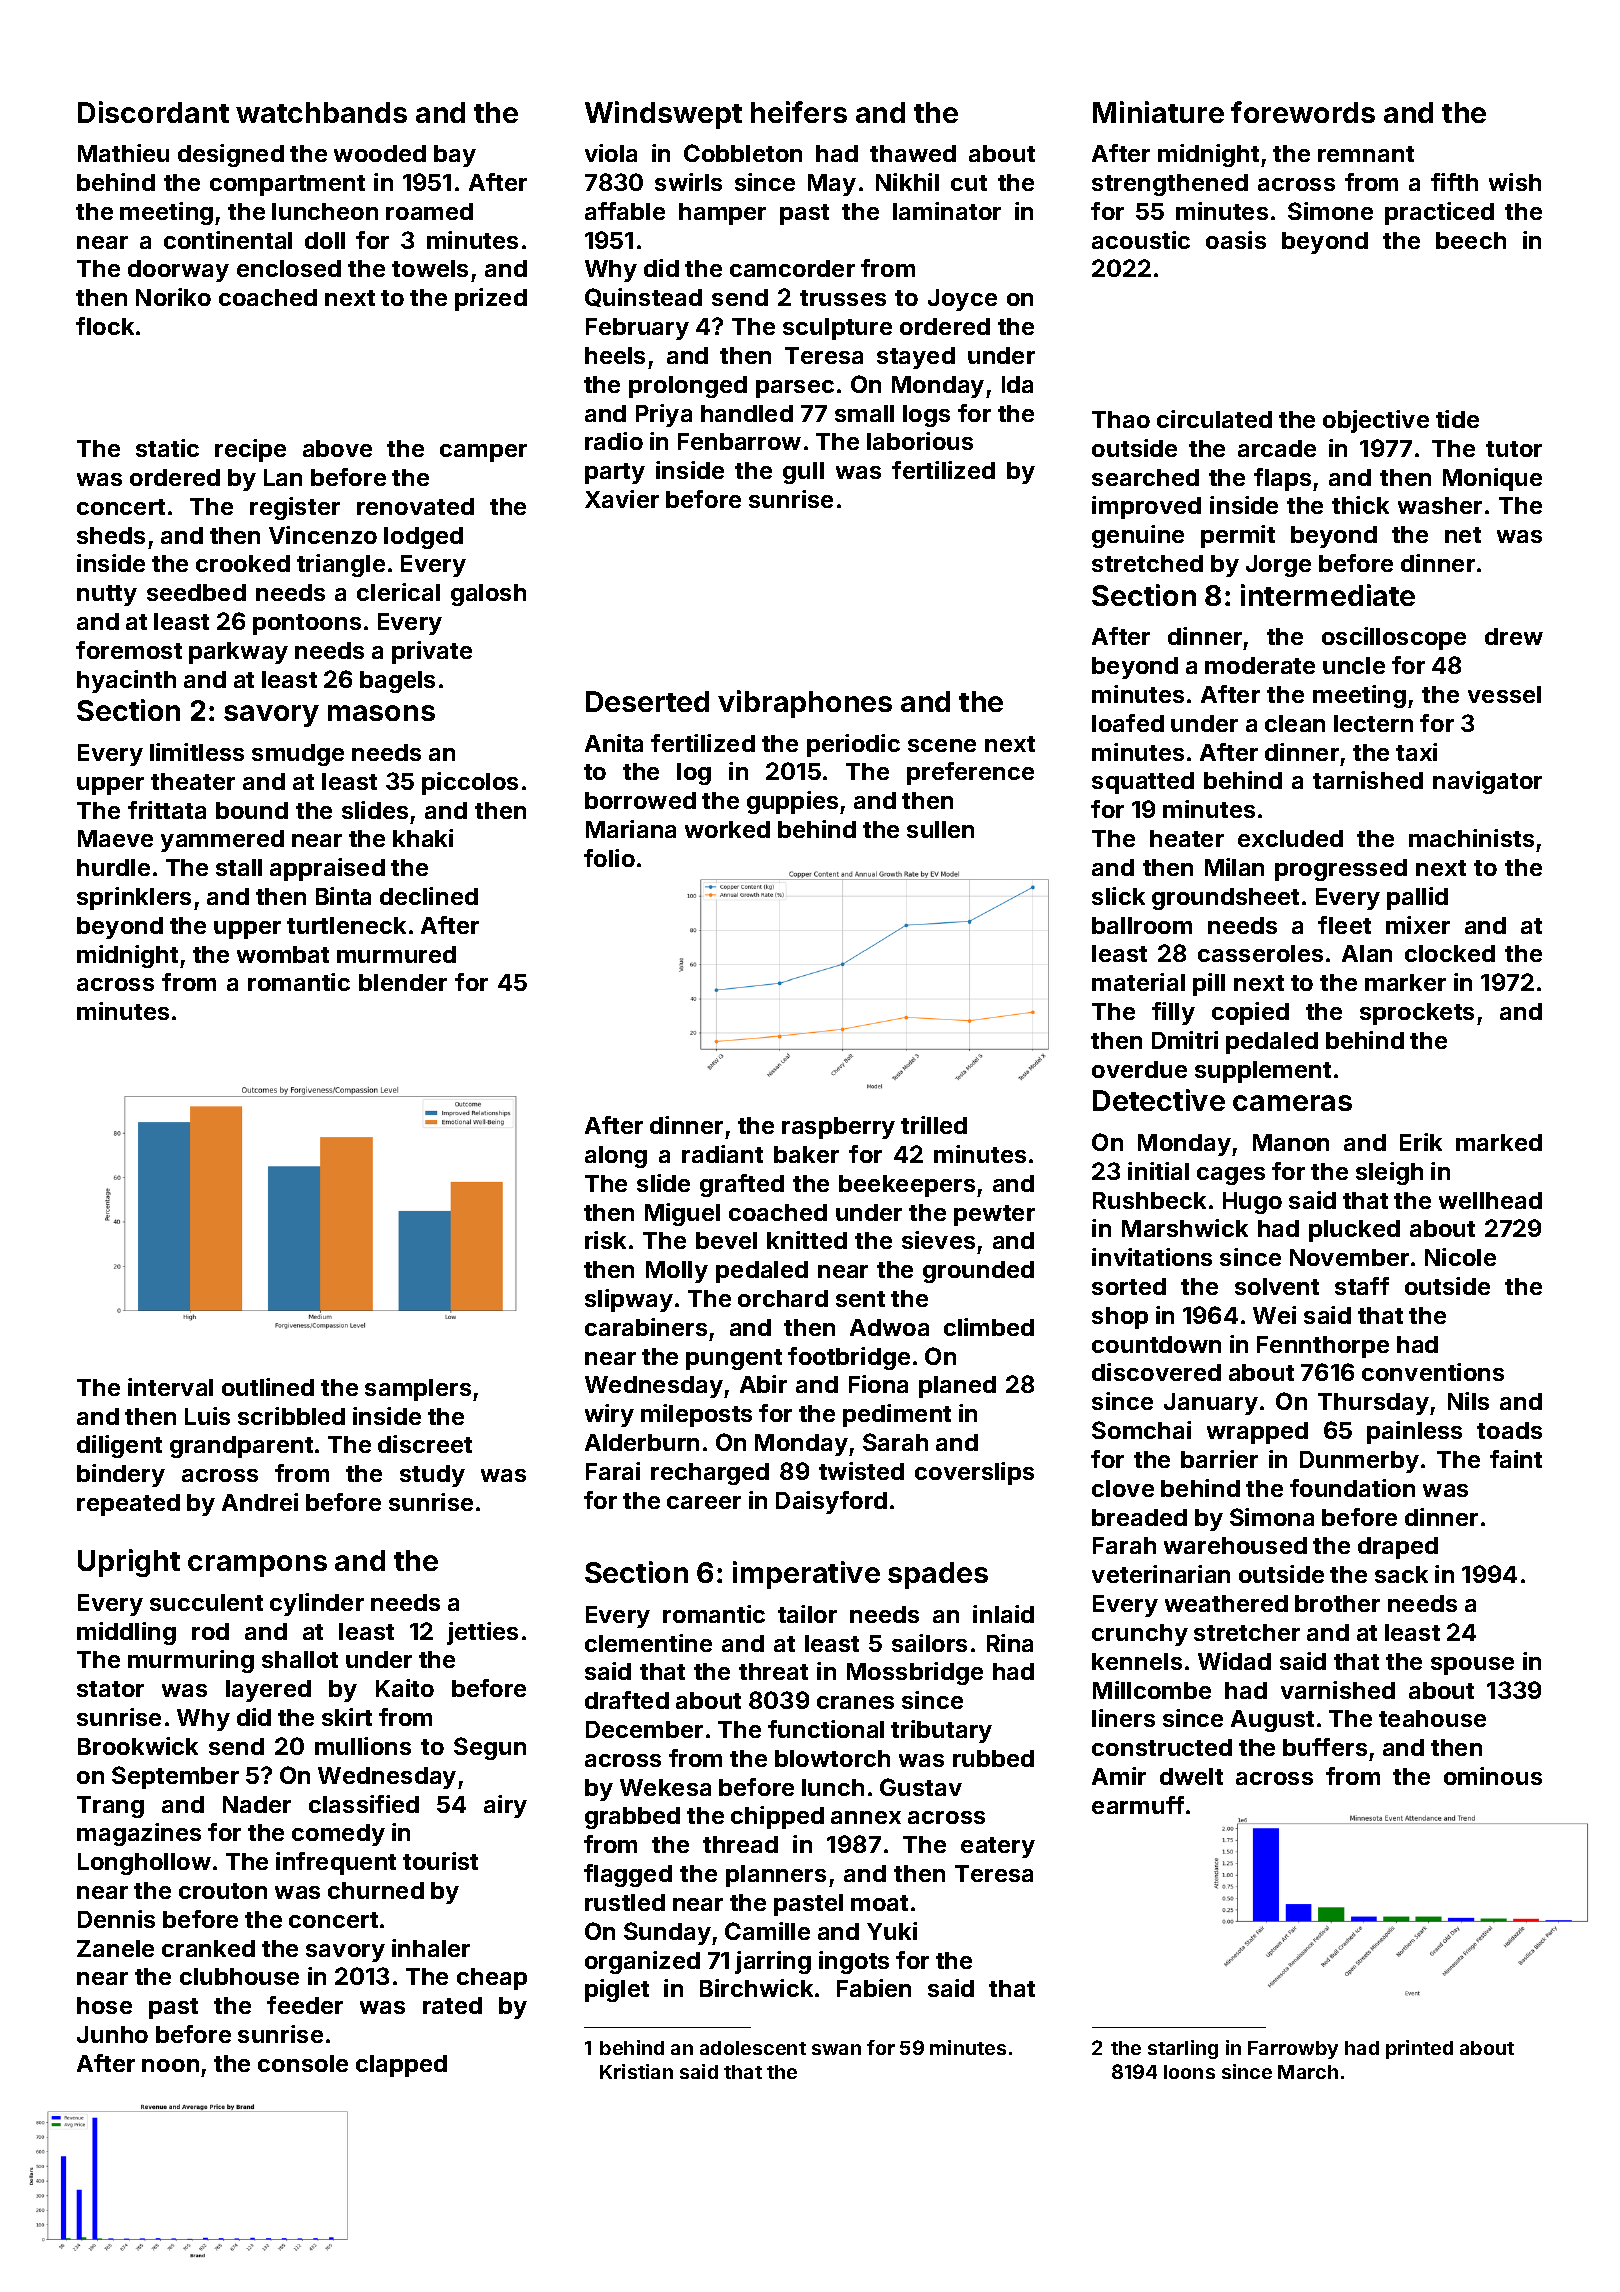  What do you see at coordinates (1303, 112) in the screenshot?
I see `forewords` at bounding box center [1303, 112].
